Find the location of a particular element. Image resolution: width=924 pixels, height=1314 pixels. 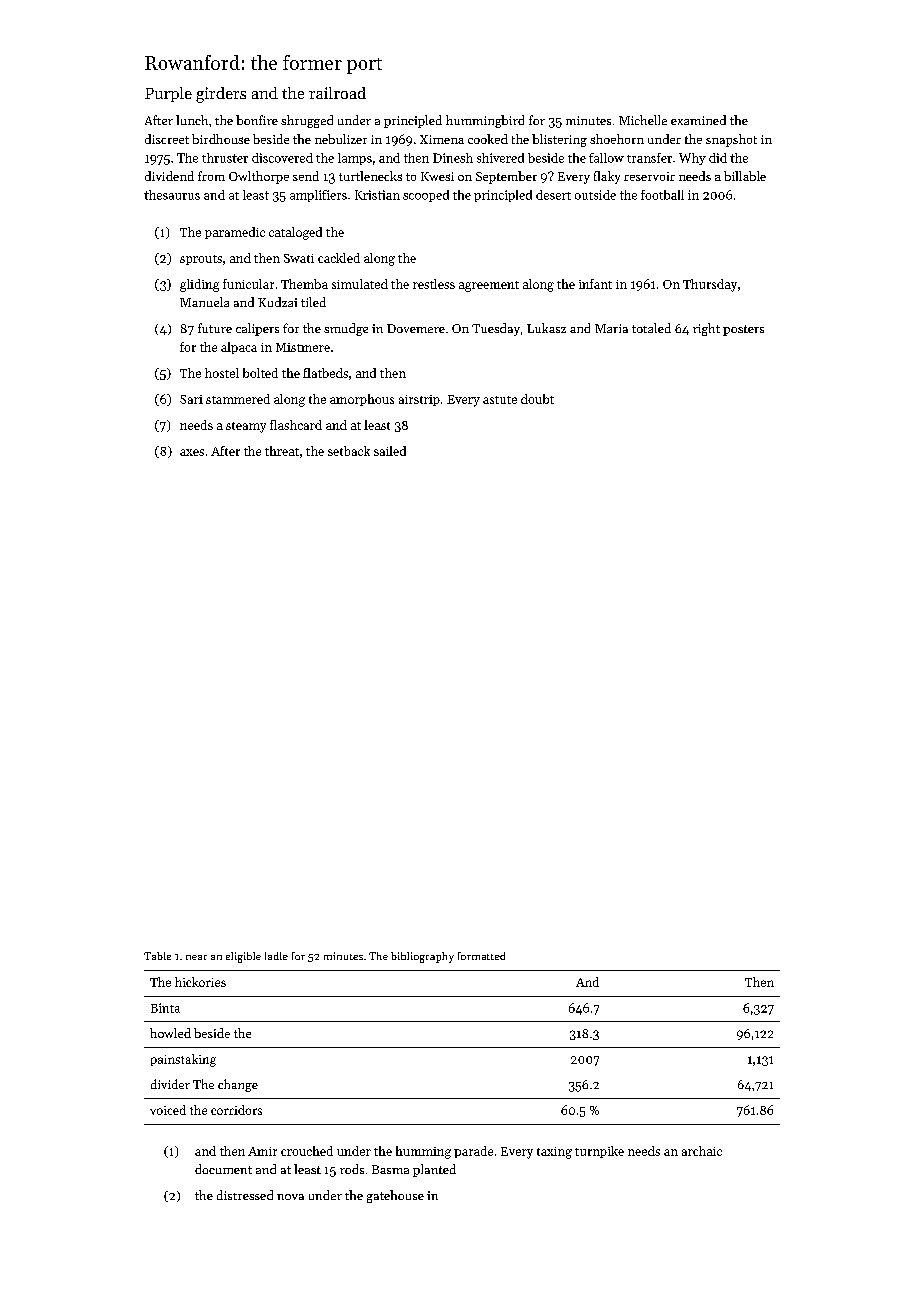

September is located at coordinates (506, 177).
